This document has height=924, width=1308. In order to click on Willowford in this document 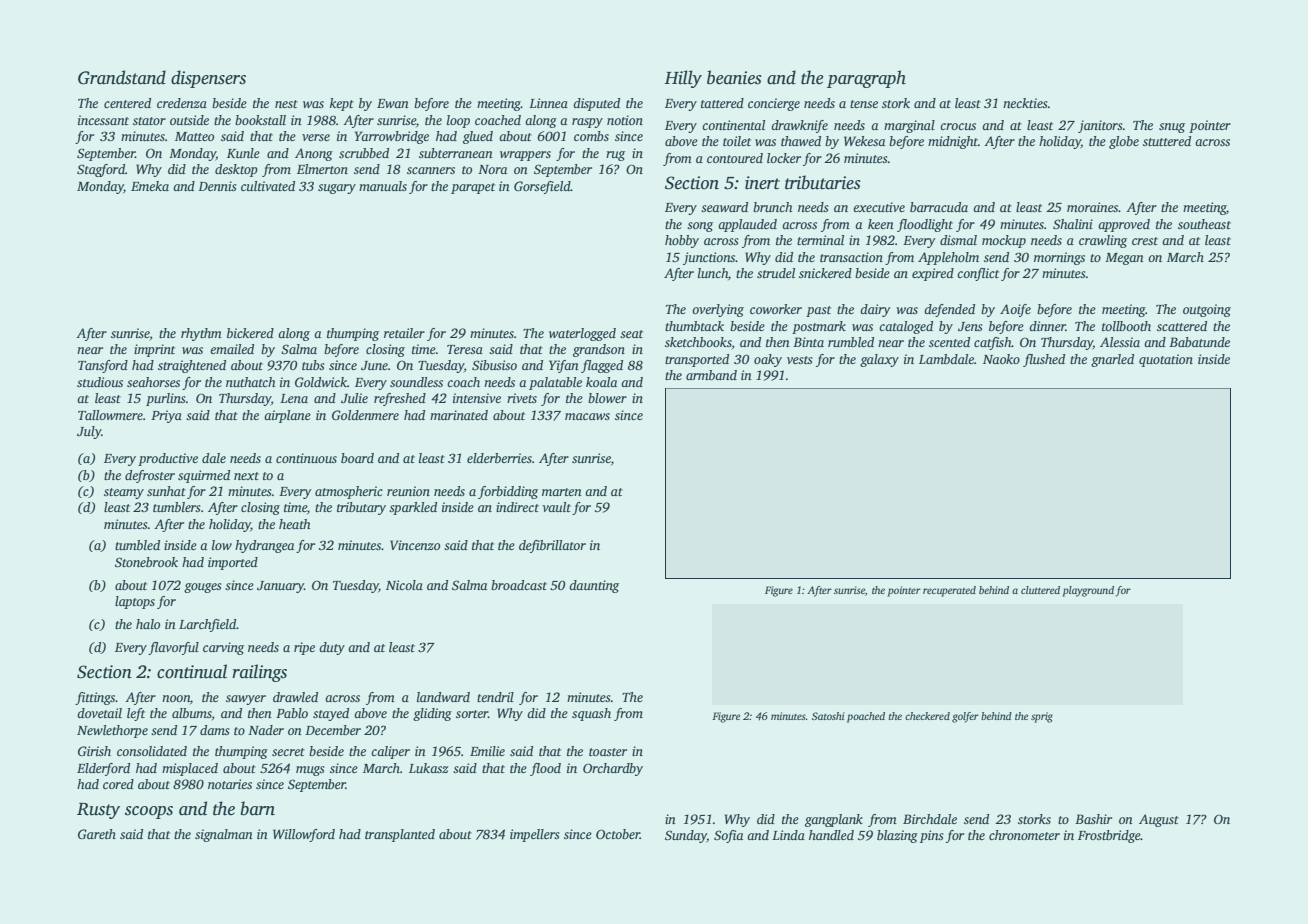, I will do `click(304, 835)`.
